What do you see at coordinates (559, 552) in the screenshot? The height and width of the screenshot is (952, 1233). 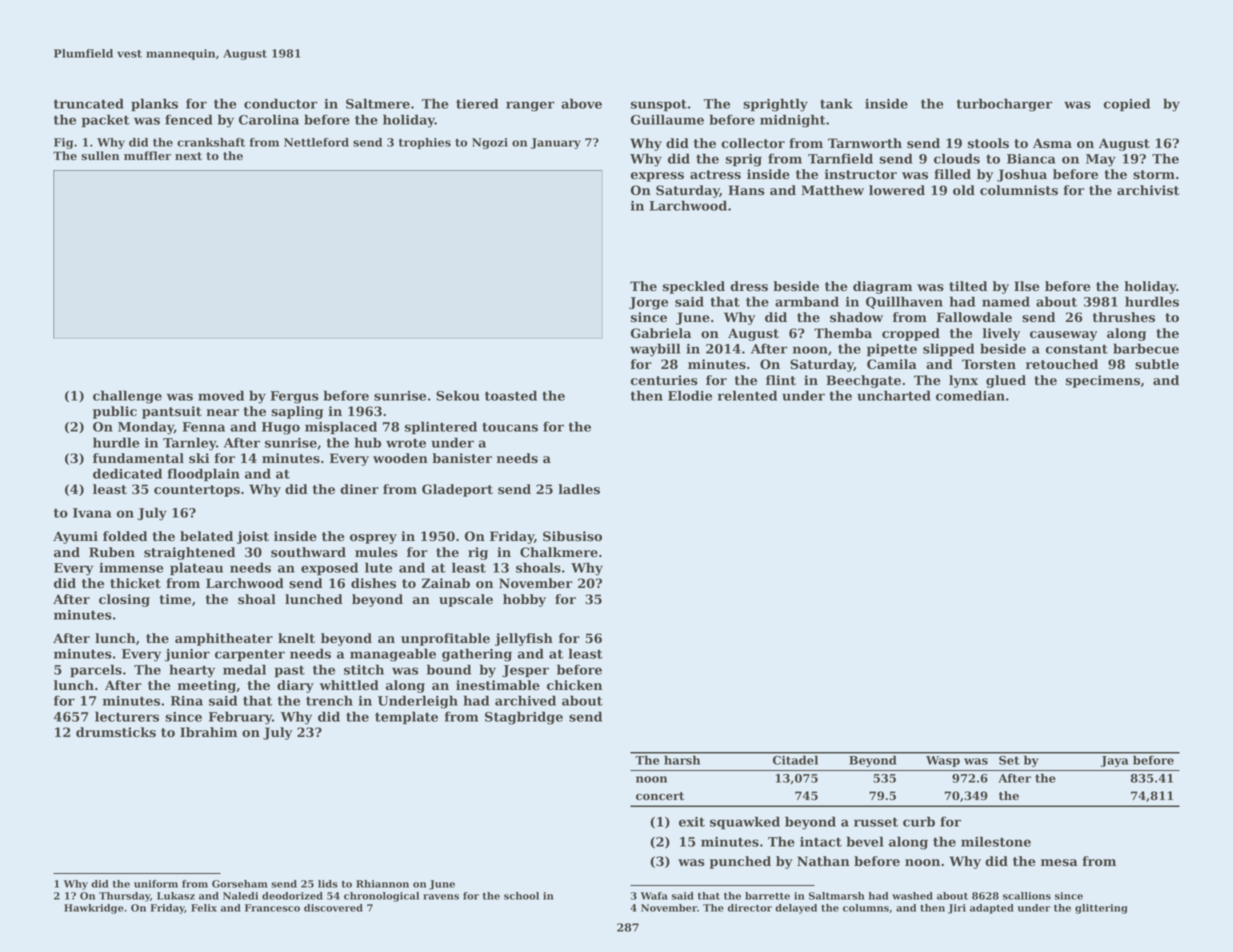 I see `Chalkmere` at bounding box center [559, 552].
